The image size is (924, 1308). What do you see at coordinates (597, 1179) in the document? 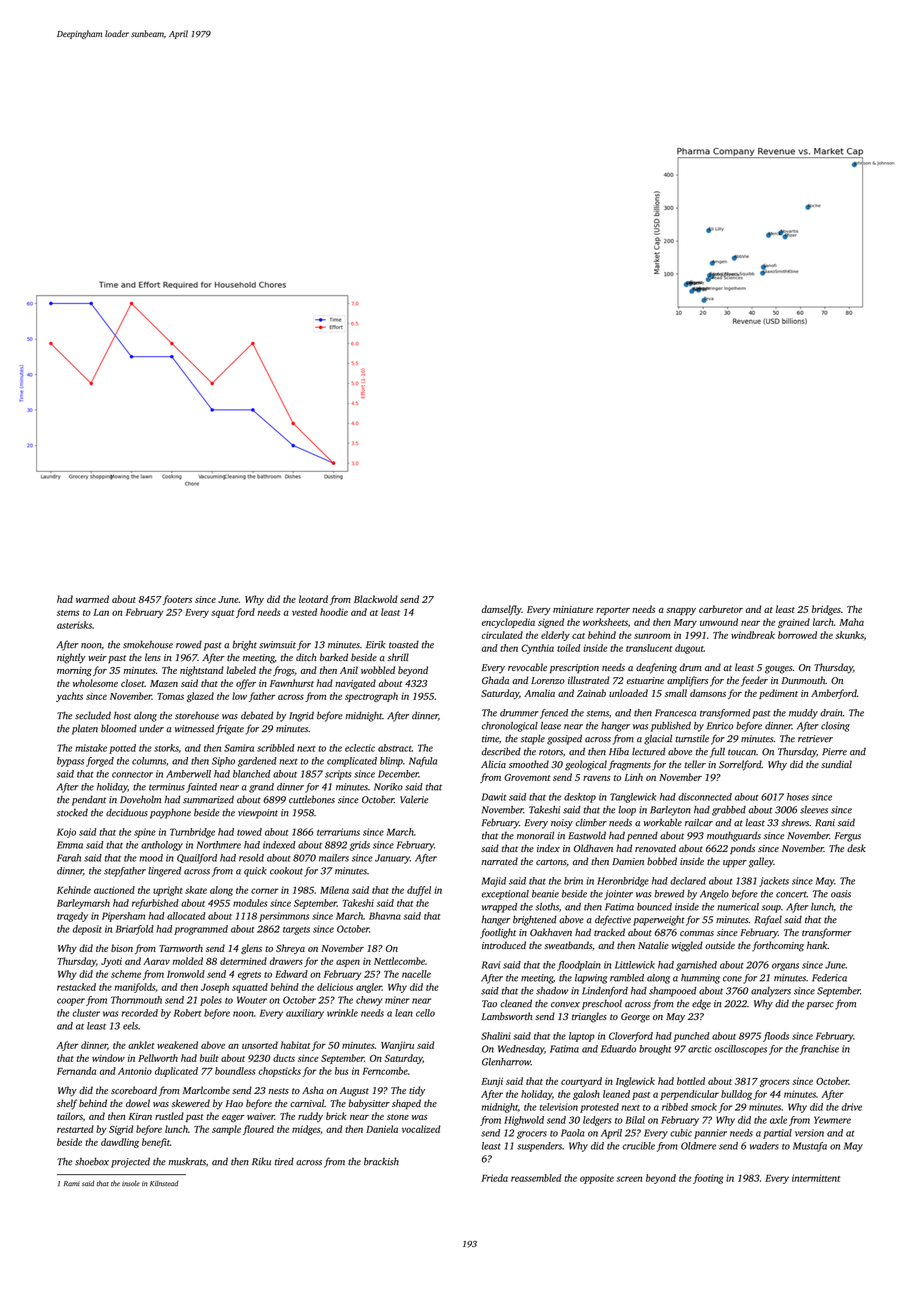
I see `opposite` at bounding box center [597, 1179].
